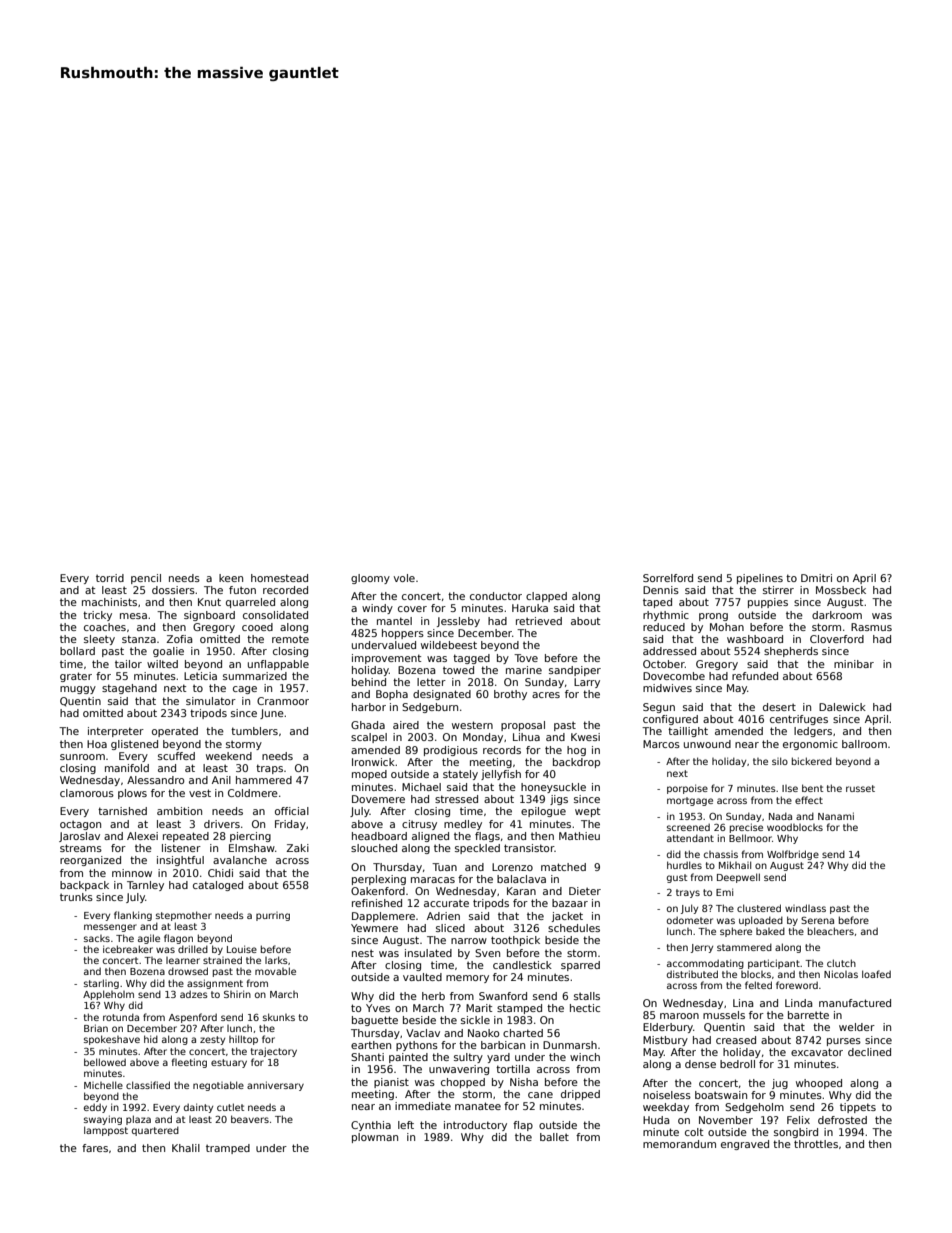  Describe the element at coordinates (184, 916) in the image. I see `stepmother` at that location.
